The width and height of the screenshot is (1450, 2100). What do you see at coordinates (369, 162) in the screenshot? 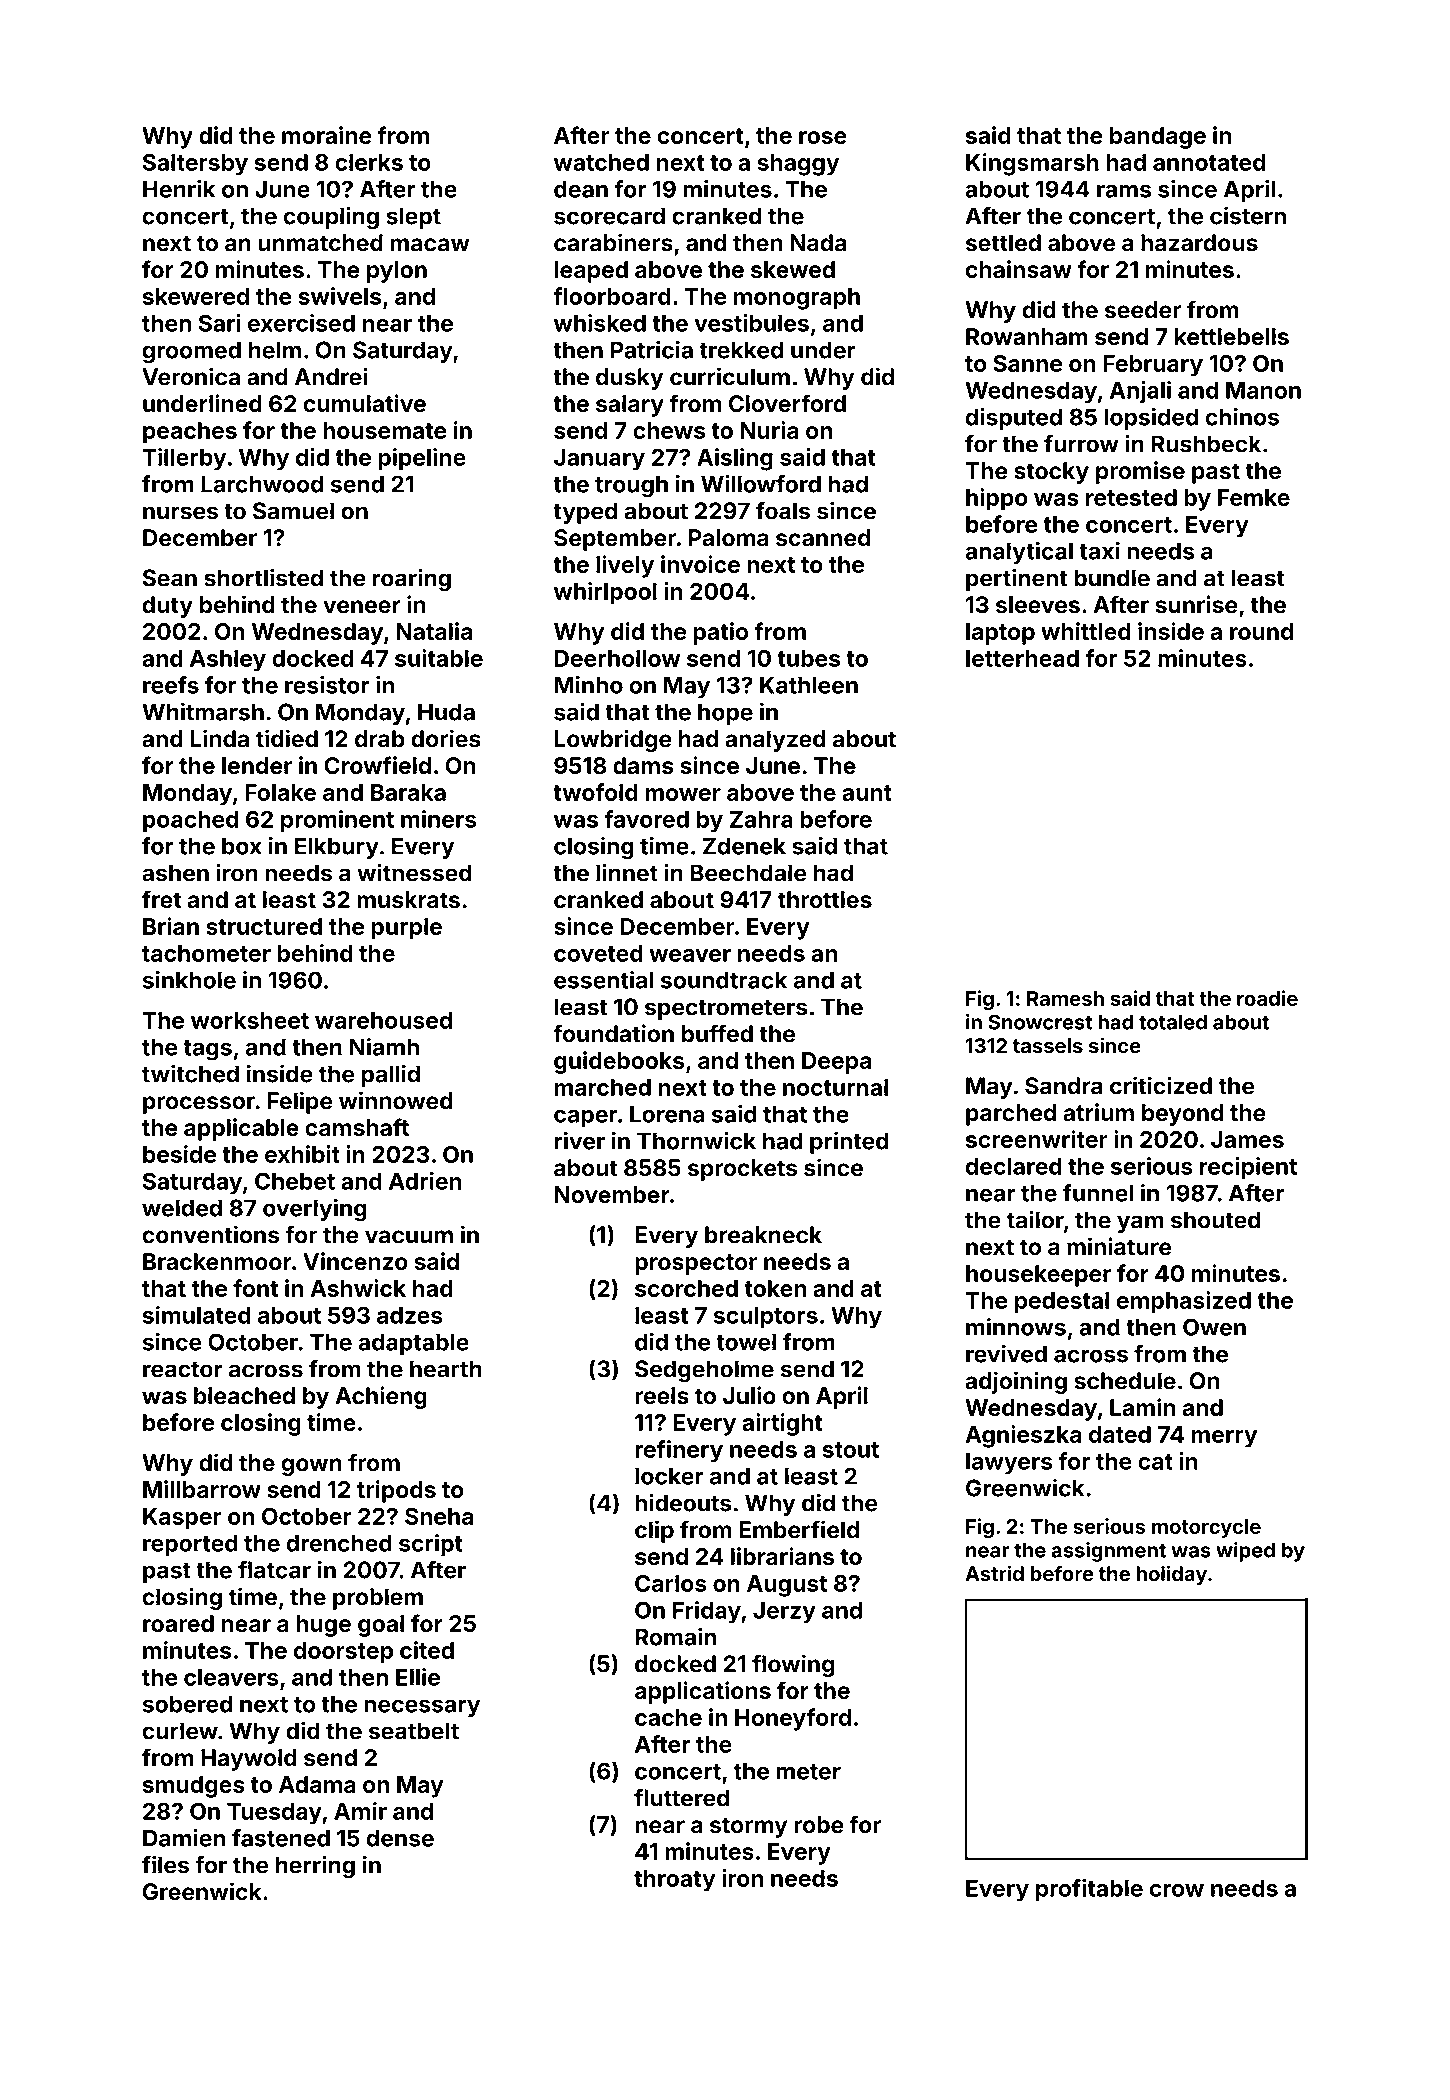
I see `clerks` at bounding box center [369, 162].
